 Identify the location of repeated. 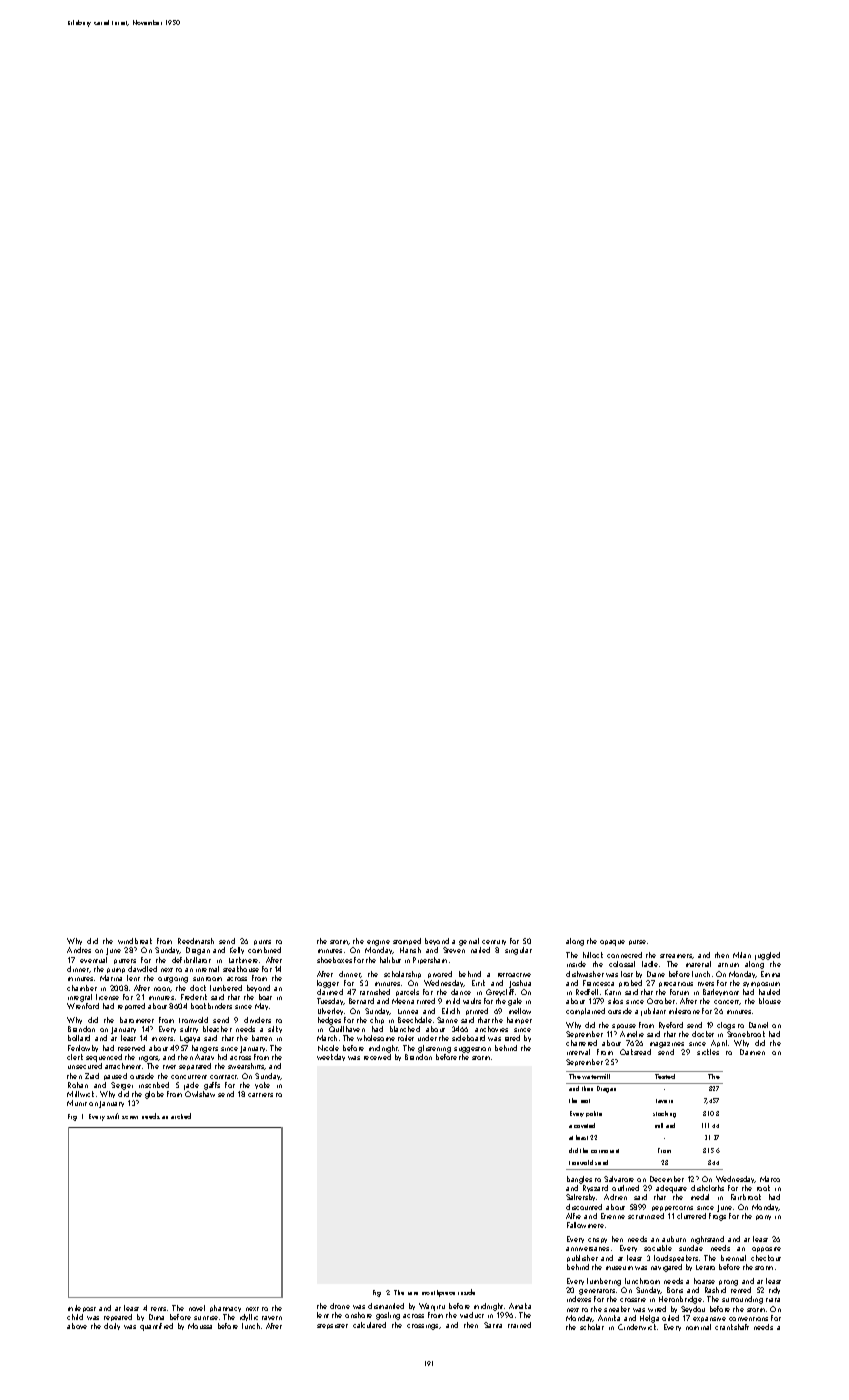
(118, 1317).
